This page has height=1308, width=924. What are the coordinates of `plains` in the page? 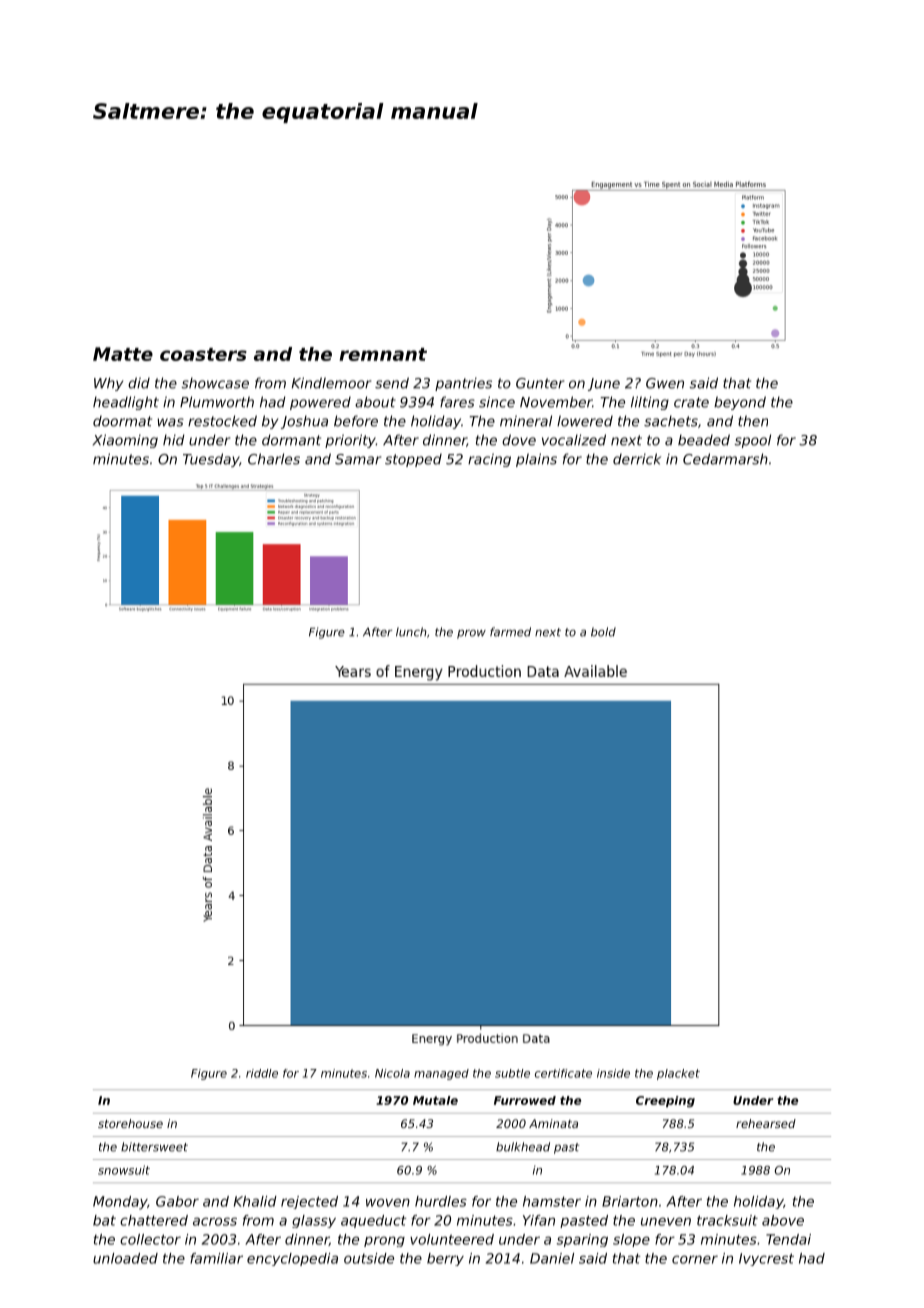 It's located at (536, 460).
